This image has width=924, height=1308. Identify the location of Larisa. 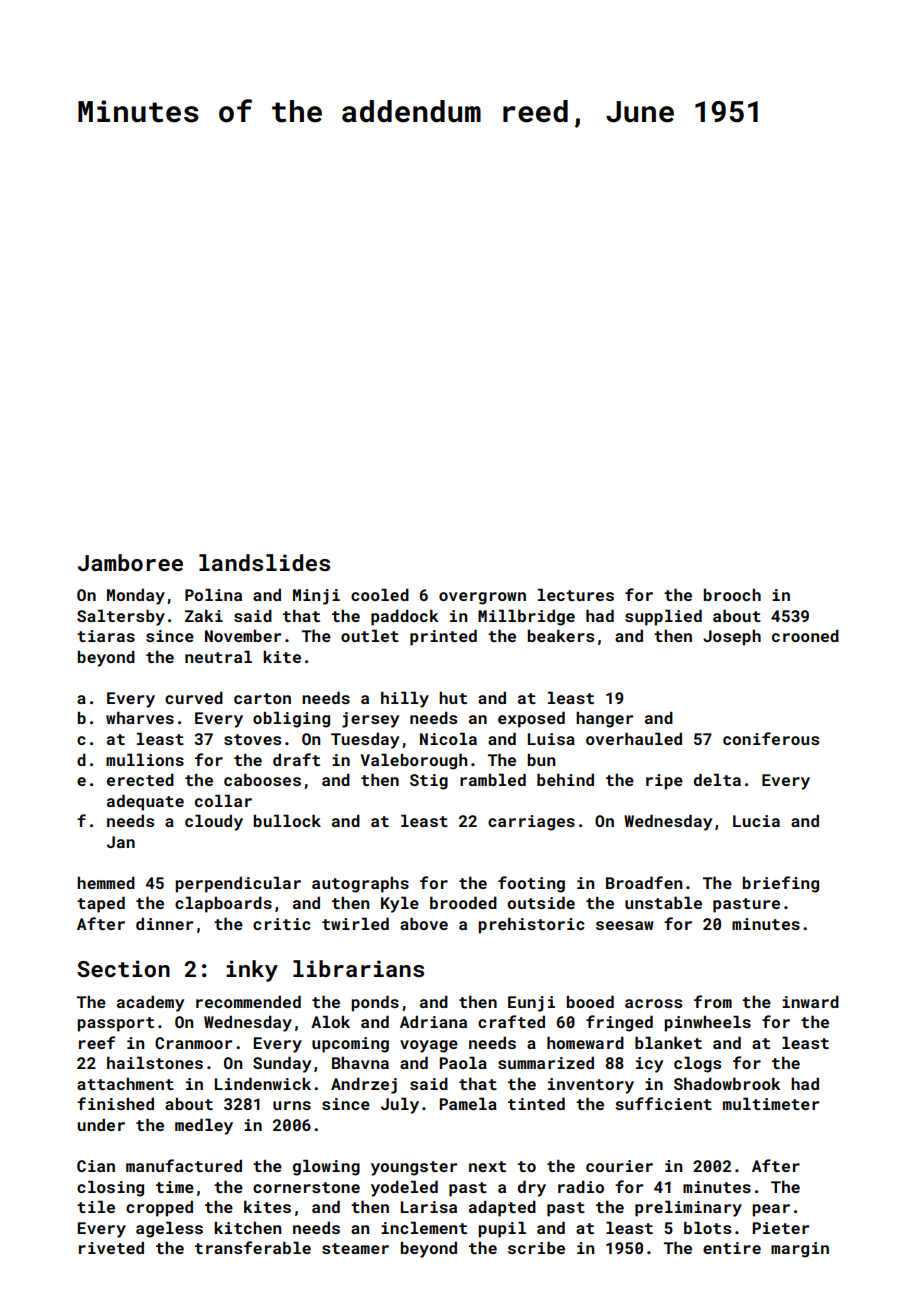
(429, 1207).
